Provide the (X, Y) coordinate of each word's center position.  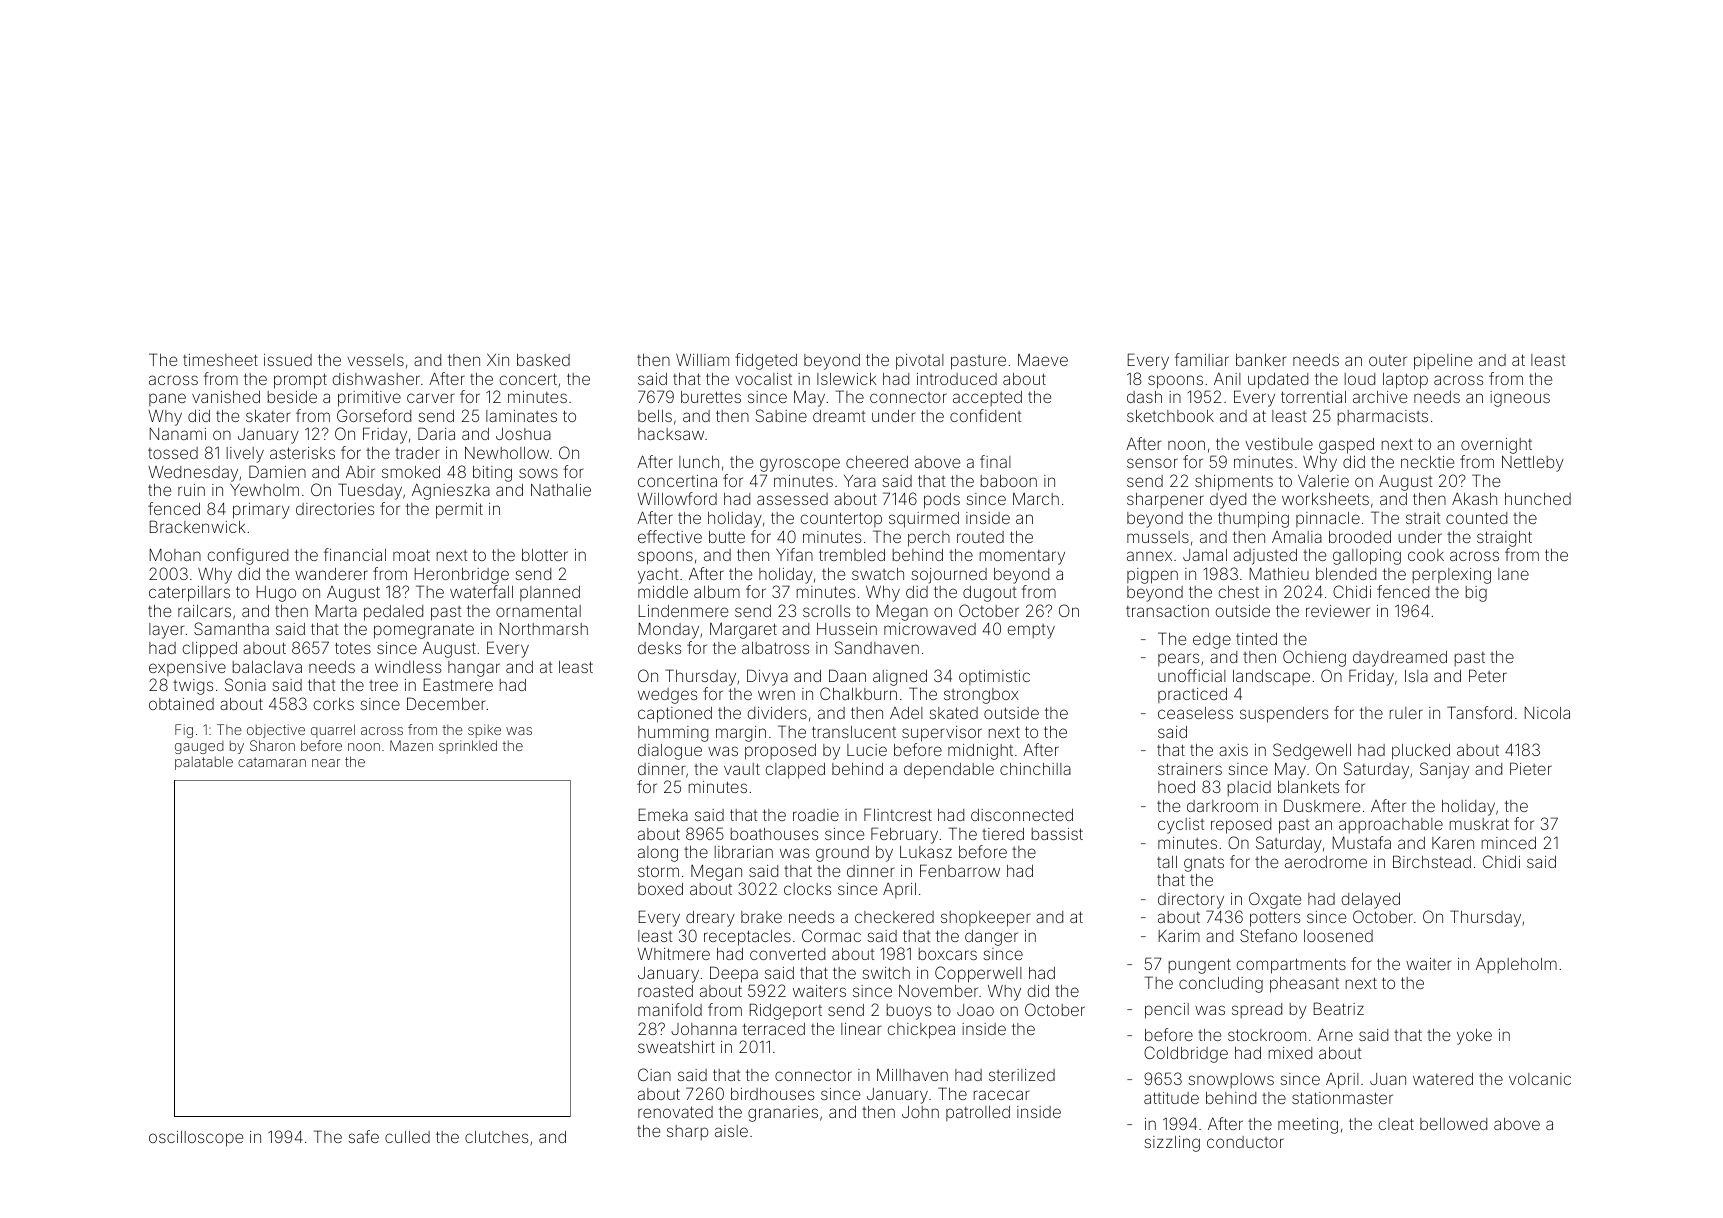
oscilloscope (196, 1139)
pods (942, 501)
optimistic (994, 677)
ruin (191, 490)
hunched (1538, 499)
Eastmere (458, 684)
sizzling (1172, 1144)
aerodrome (1326, 862)
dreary (710, 919)
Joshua (523, 434)
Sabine (781, 415)
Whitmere (673, 954)
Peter (1488, 675)
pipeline (1443, 362)
